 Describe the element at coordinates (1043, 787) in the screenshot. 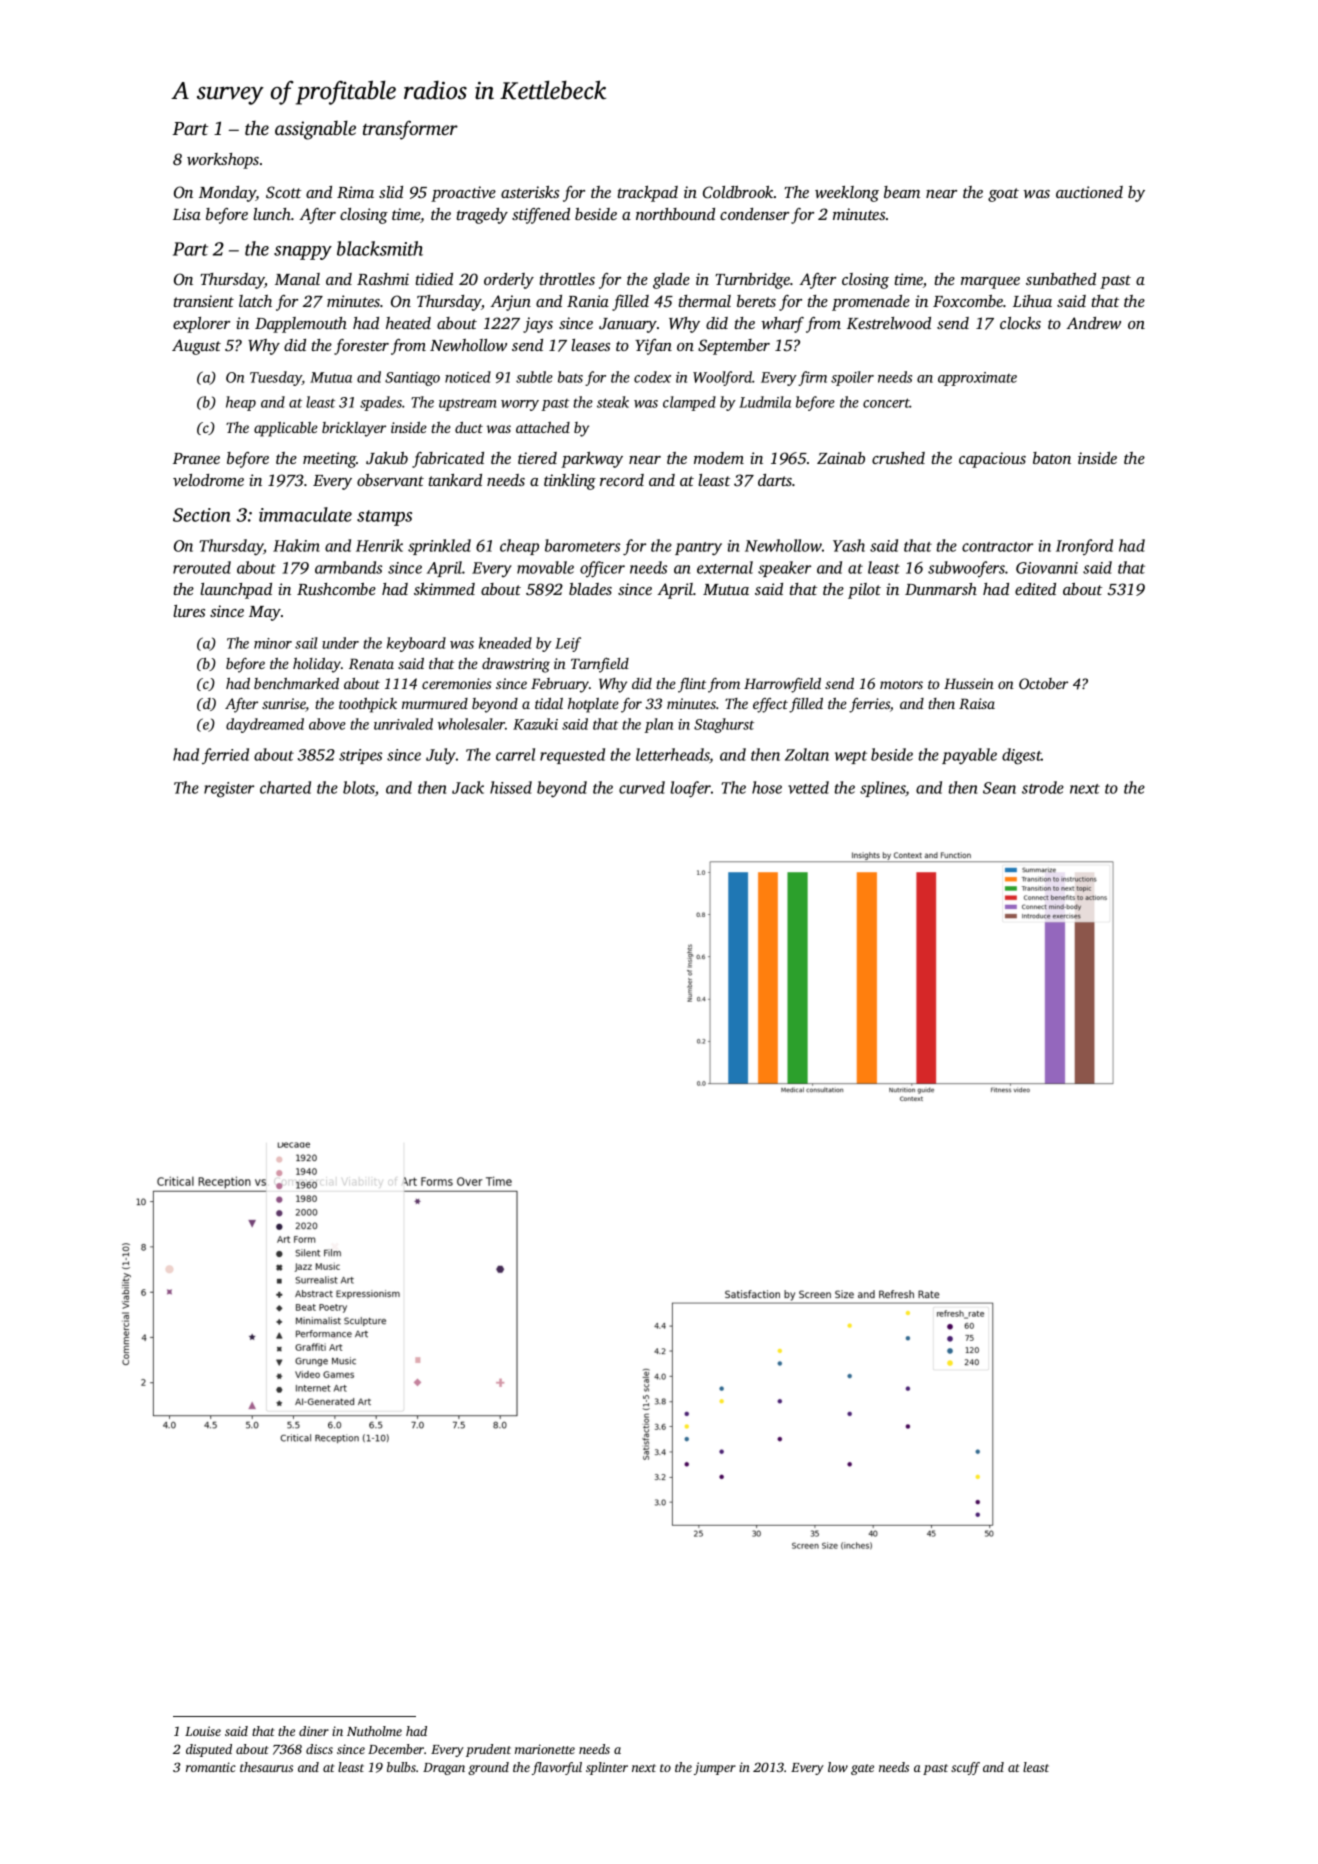

I see `strode` at that location.
